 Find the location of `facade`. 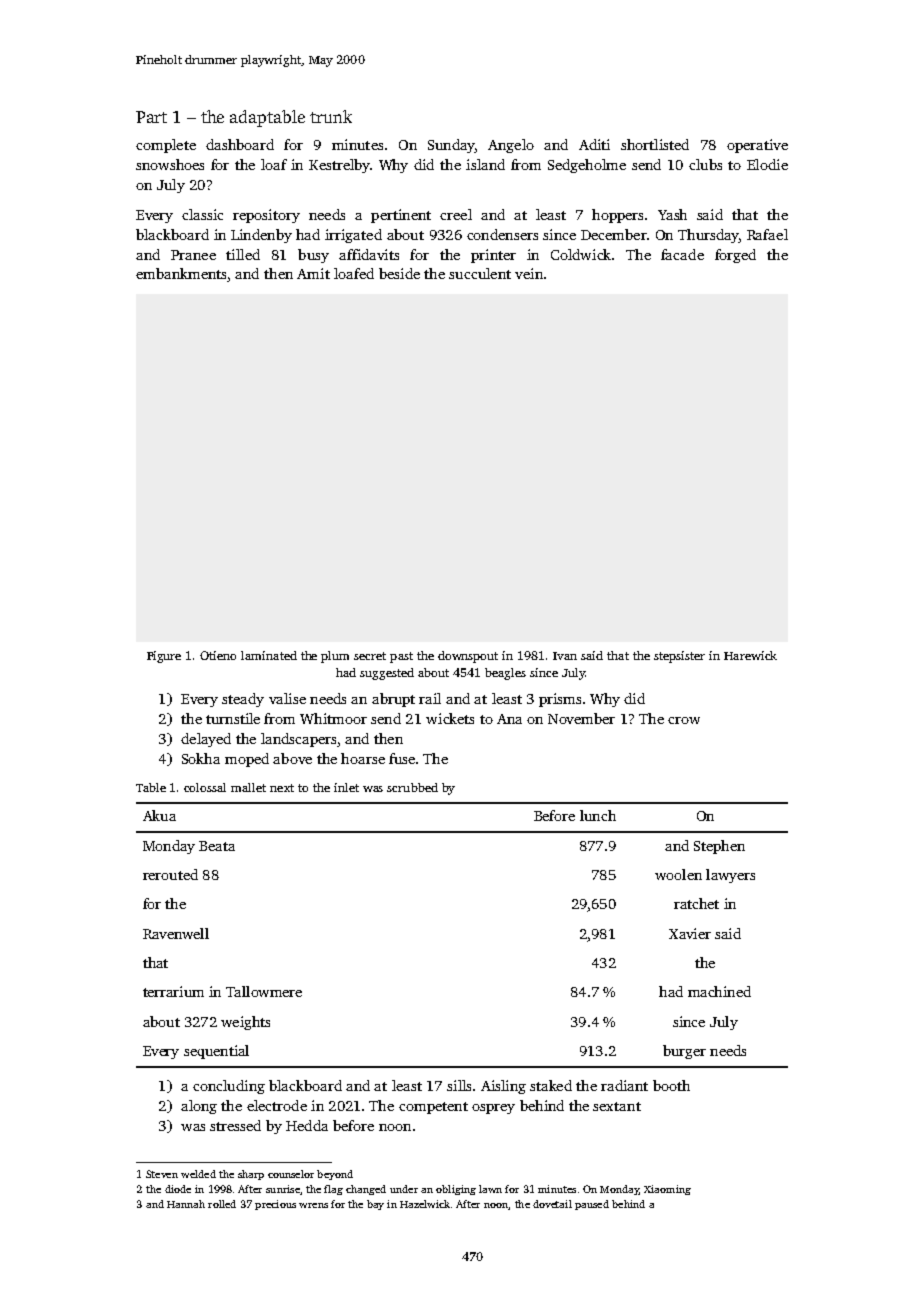

facade is located at coordinates (682, 254).
